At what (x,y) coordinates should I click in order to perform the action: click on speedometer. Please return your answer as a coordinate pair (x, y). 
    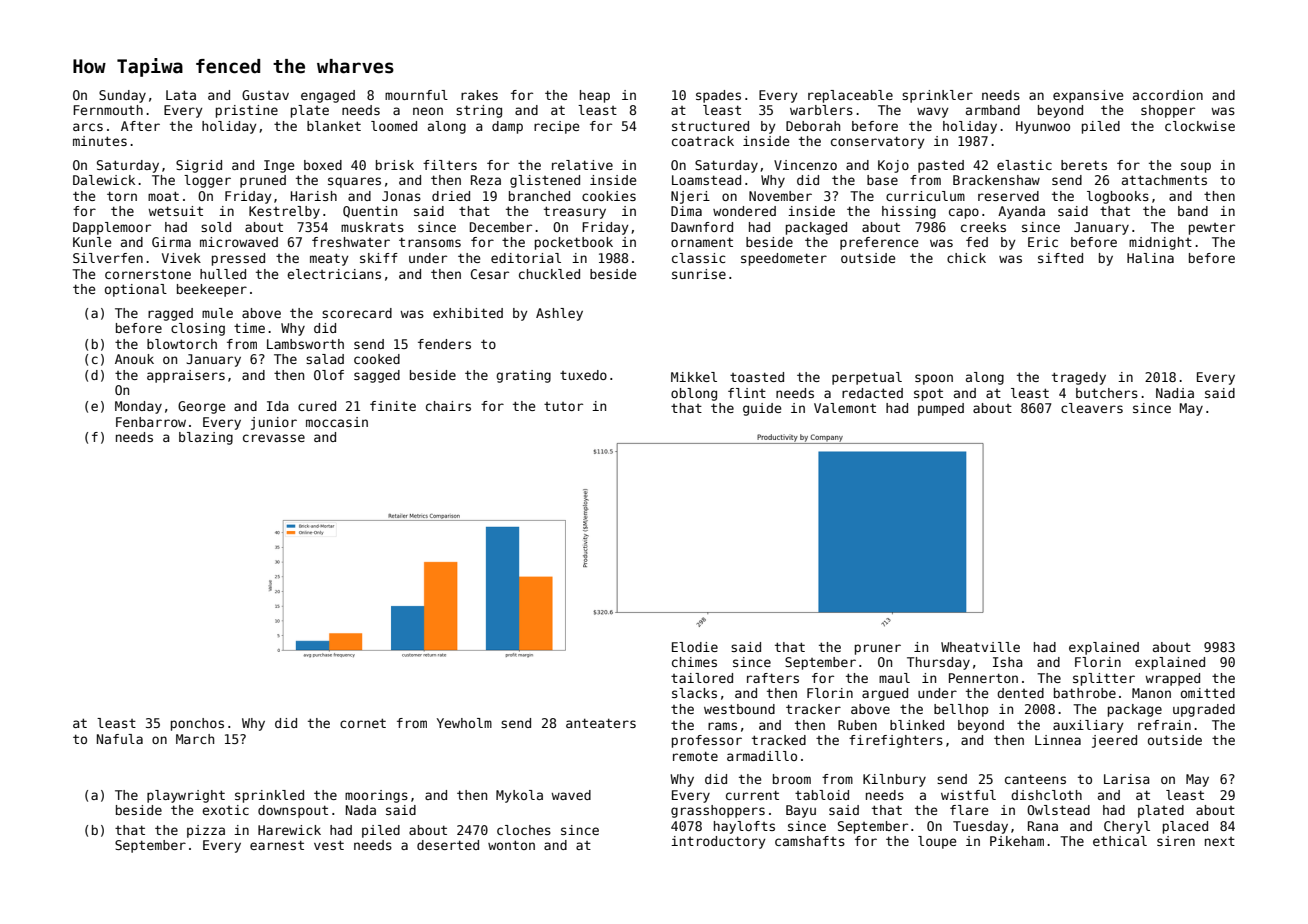
    Looking at the image, I should click on (784, 259).
